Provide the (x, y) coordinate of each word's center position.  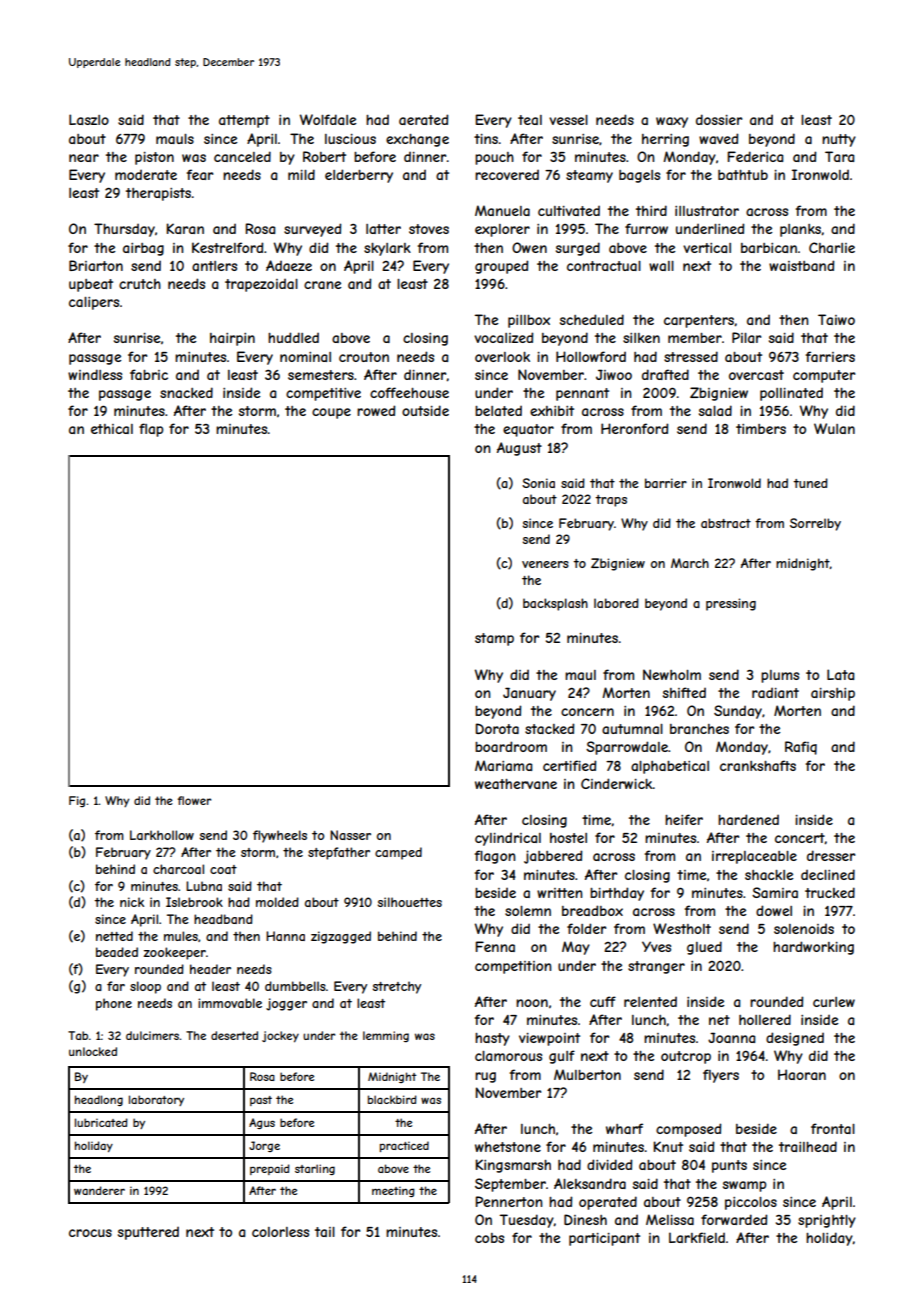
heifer (684, 819)
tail (325, 1232)
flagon (495, 857)
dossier (719, 119)
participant (604, 1239)
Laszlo (89, 119)
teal (530, 120)
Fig (77, 801)
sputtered (148, 1233)
